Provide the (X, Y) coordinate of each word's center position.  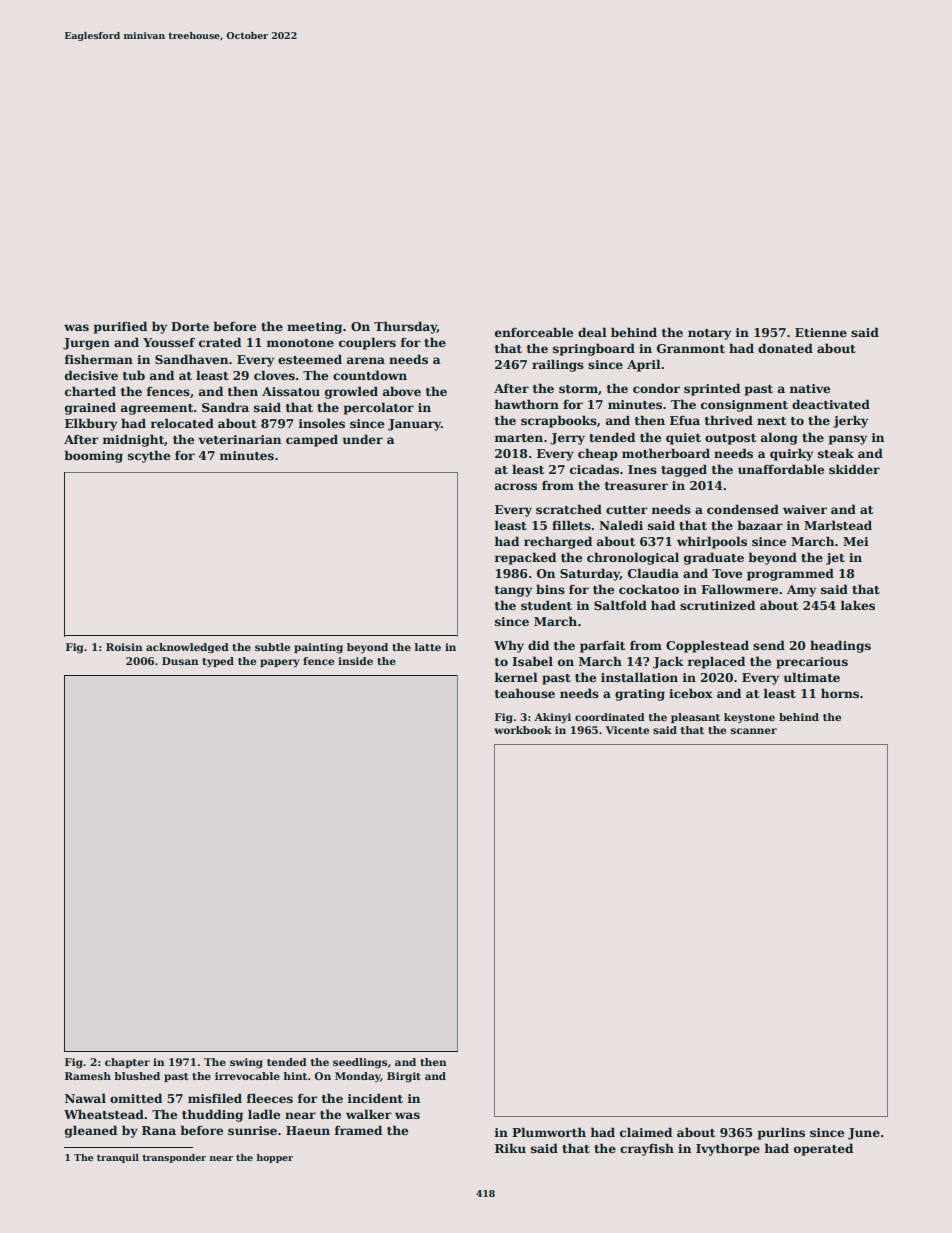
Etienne (821, 332)
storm (578, 389)
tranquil (118, 1158)
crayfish (647, 1149)
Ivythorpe (728, 1149)
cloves (274, 375)
